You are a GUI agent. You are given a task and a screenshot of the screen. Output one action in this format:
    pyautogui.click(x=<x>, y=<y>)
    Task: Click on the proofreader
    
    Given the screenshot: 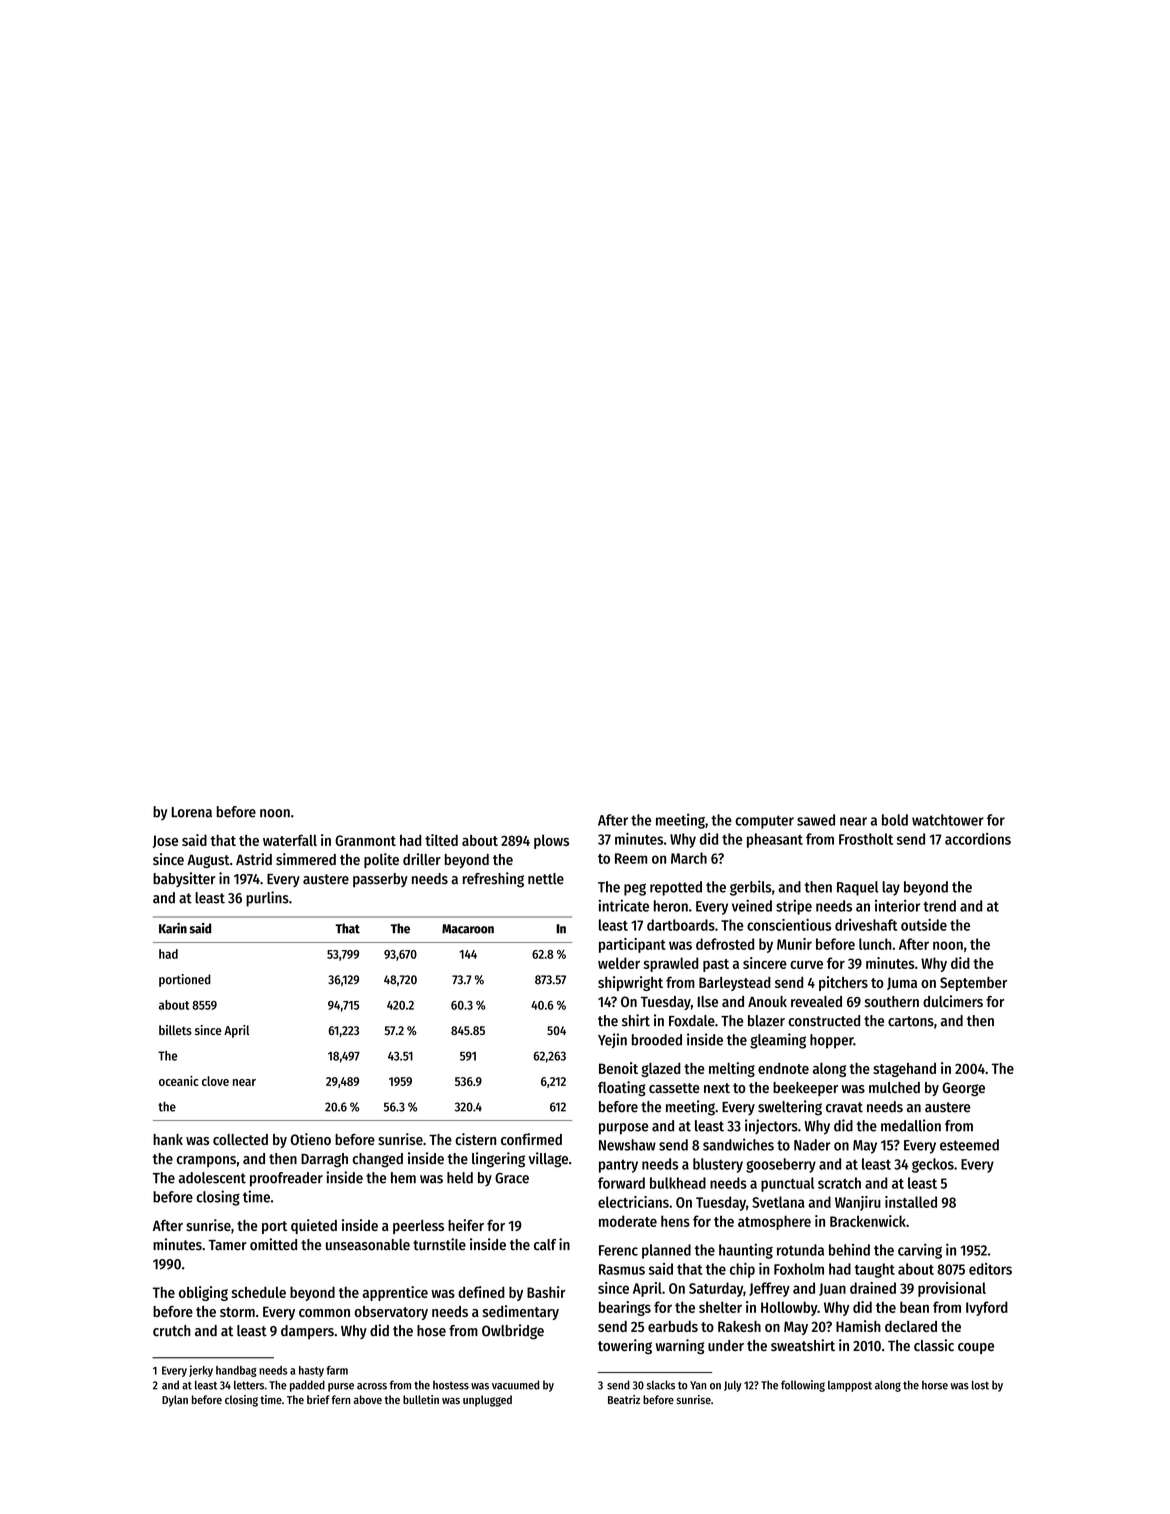 What is the action you would take?
    pyautogui.click(x=286, y=1179)
